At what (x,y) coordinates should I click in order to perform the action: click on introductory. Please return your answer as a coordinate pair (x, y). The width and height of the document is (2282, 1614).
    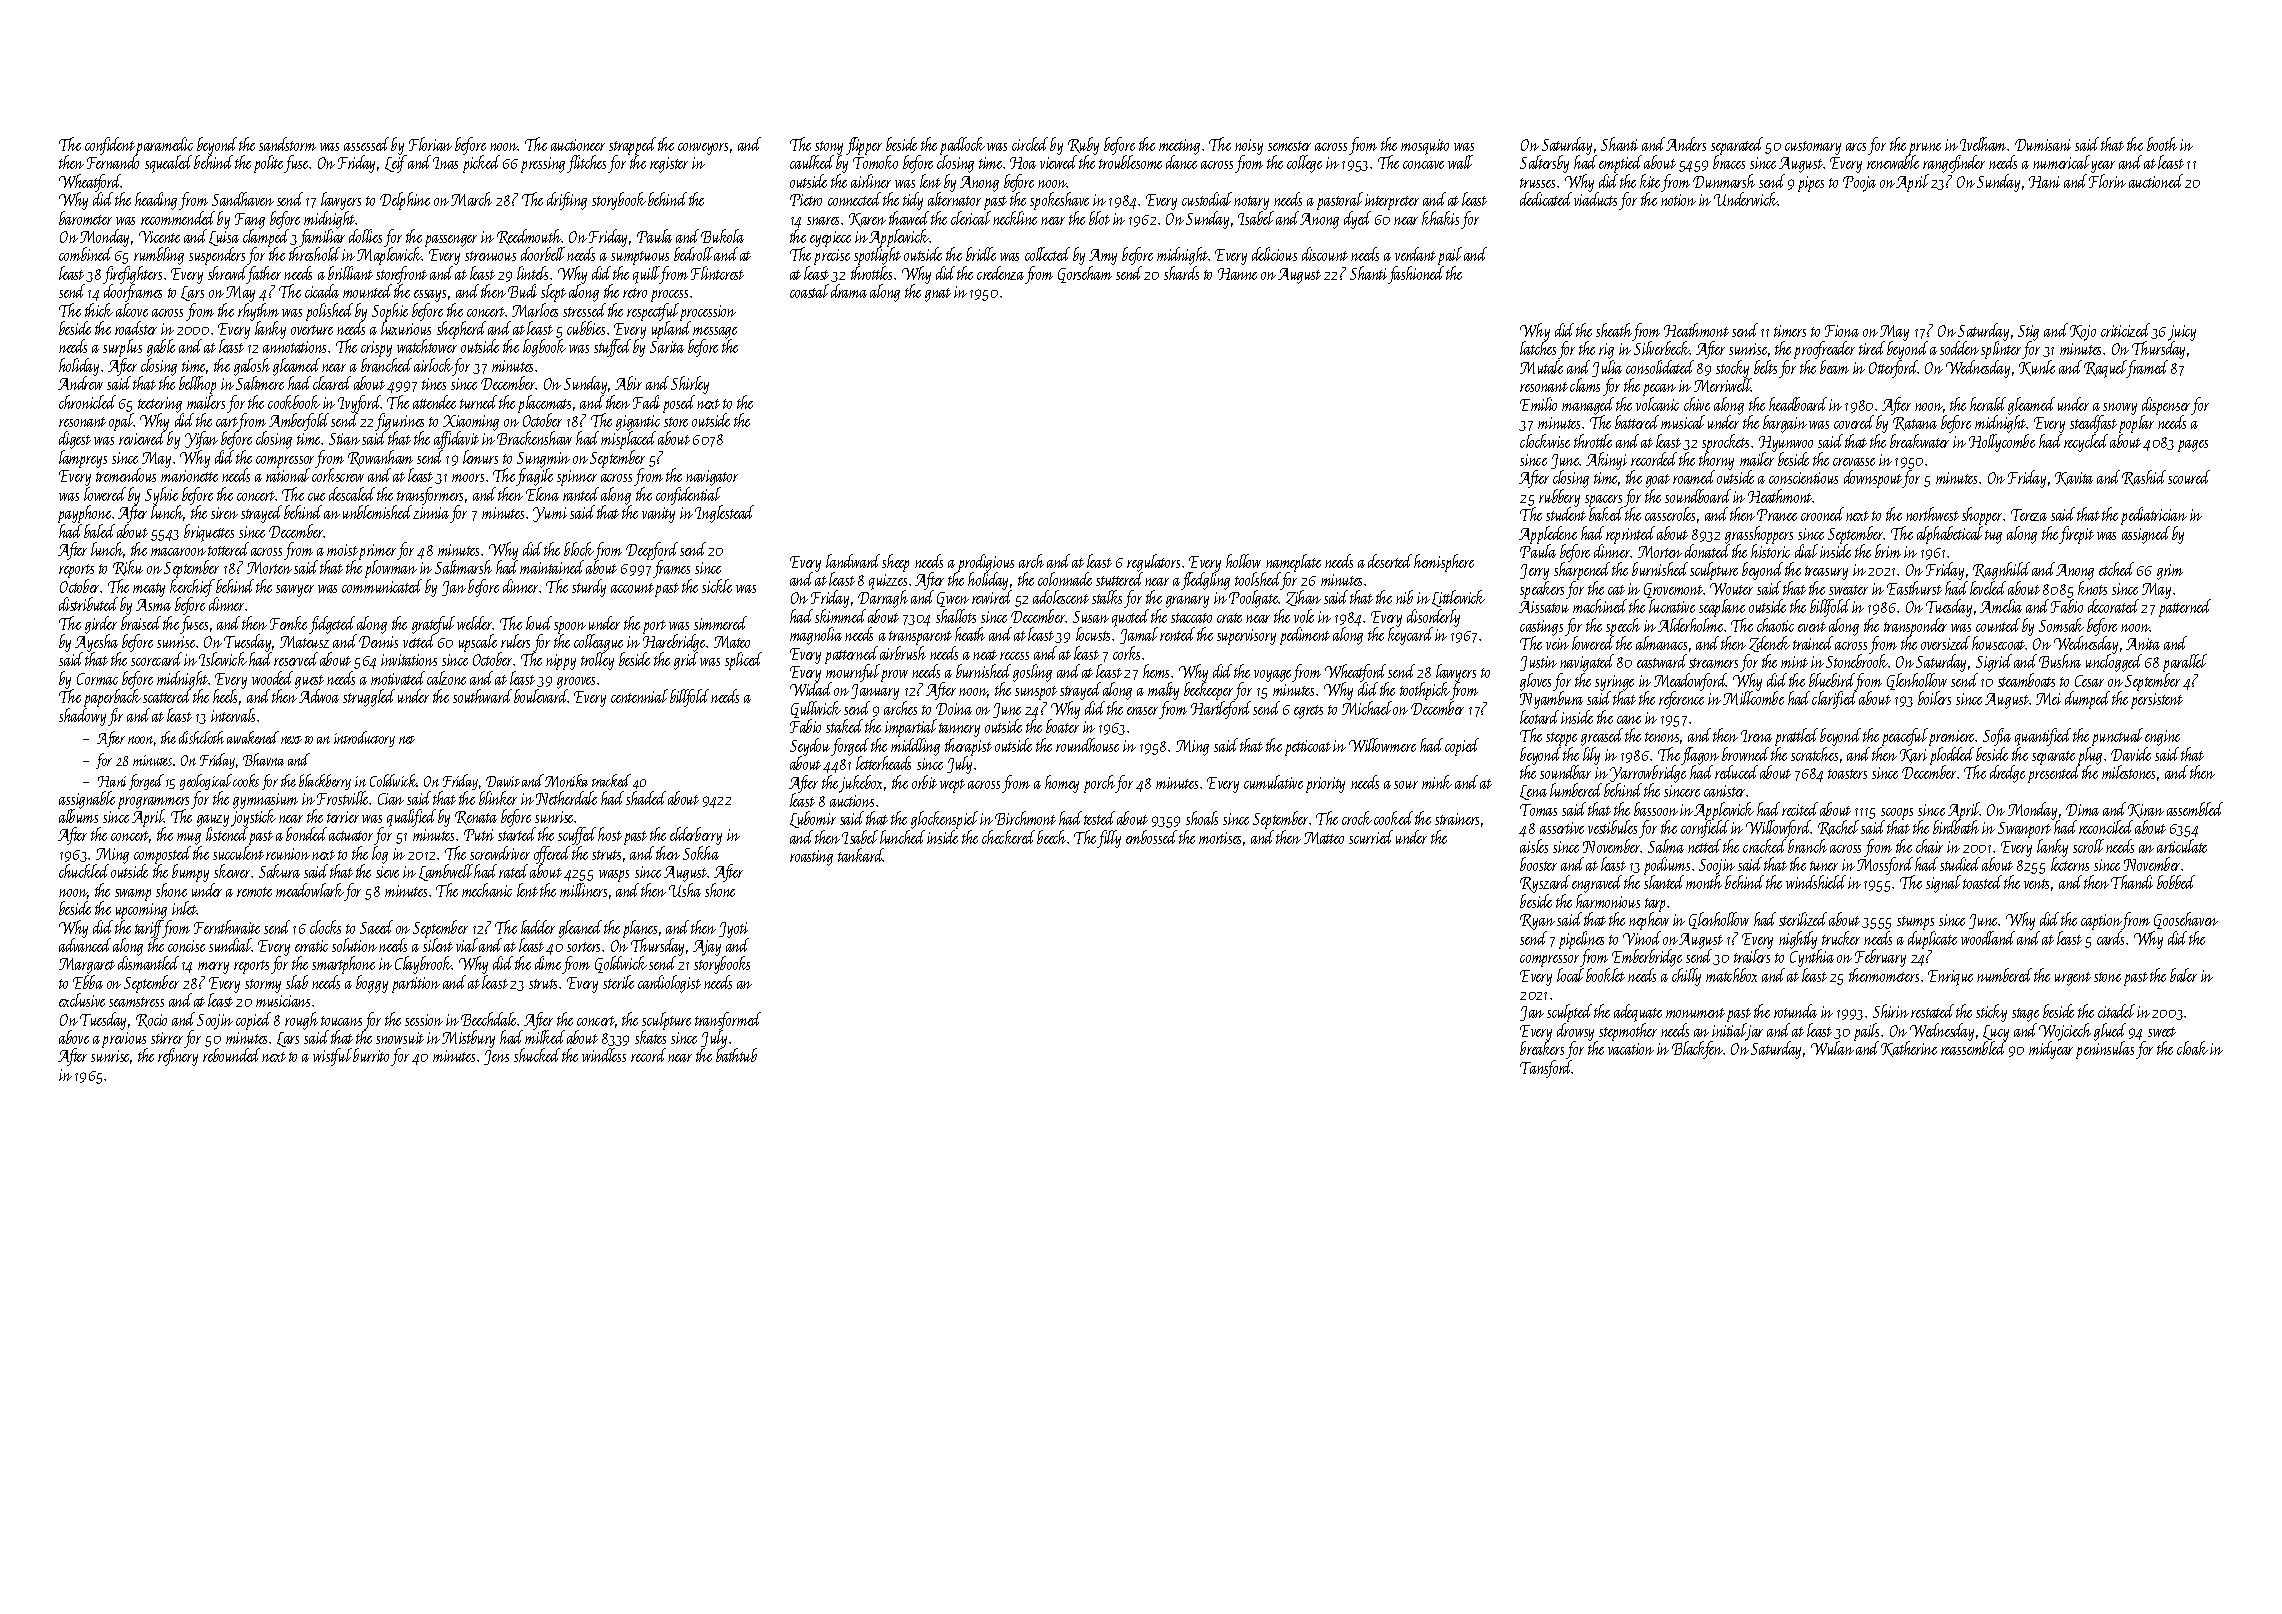
    Looking at the image, I should click on (364, 739).
